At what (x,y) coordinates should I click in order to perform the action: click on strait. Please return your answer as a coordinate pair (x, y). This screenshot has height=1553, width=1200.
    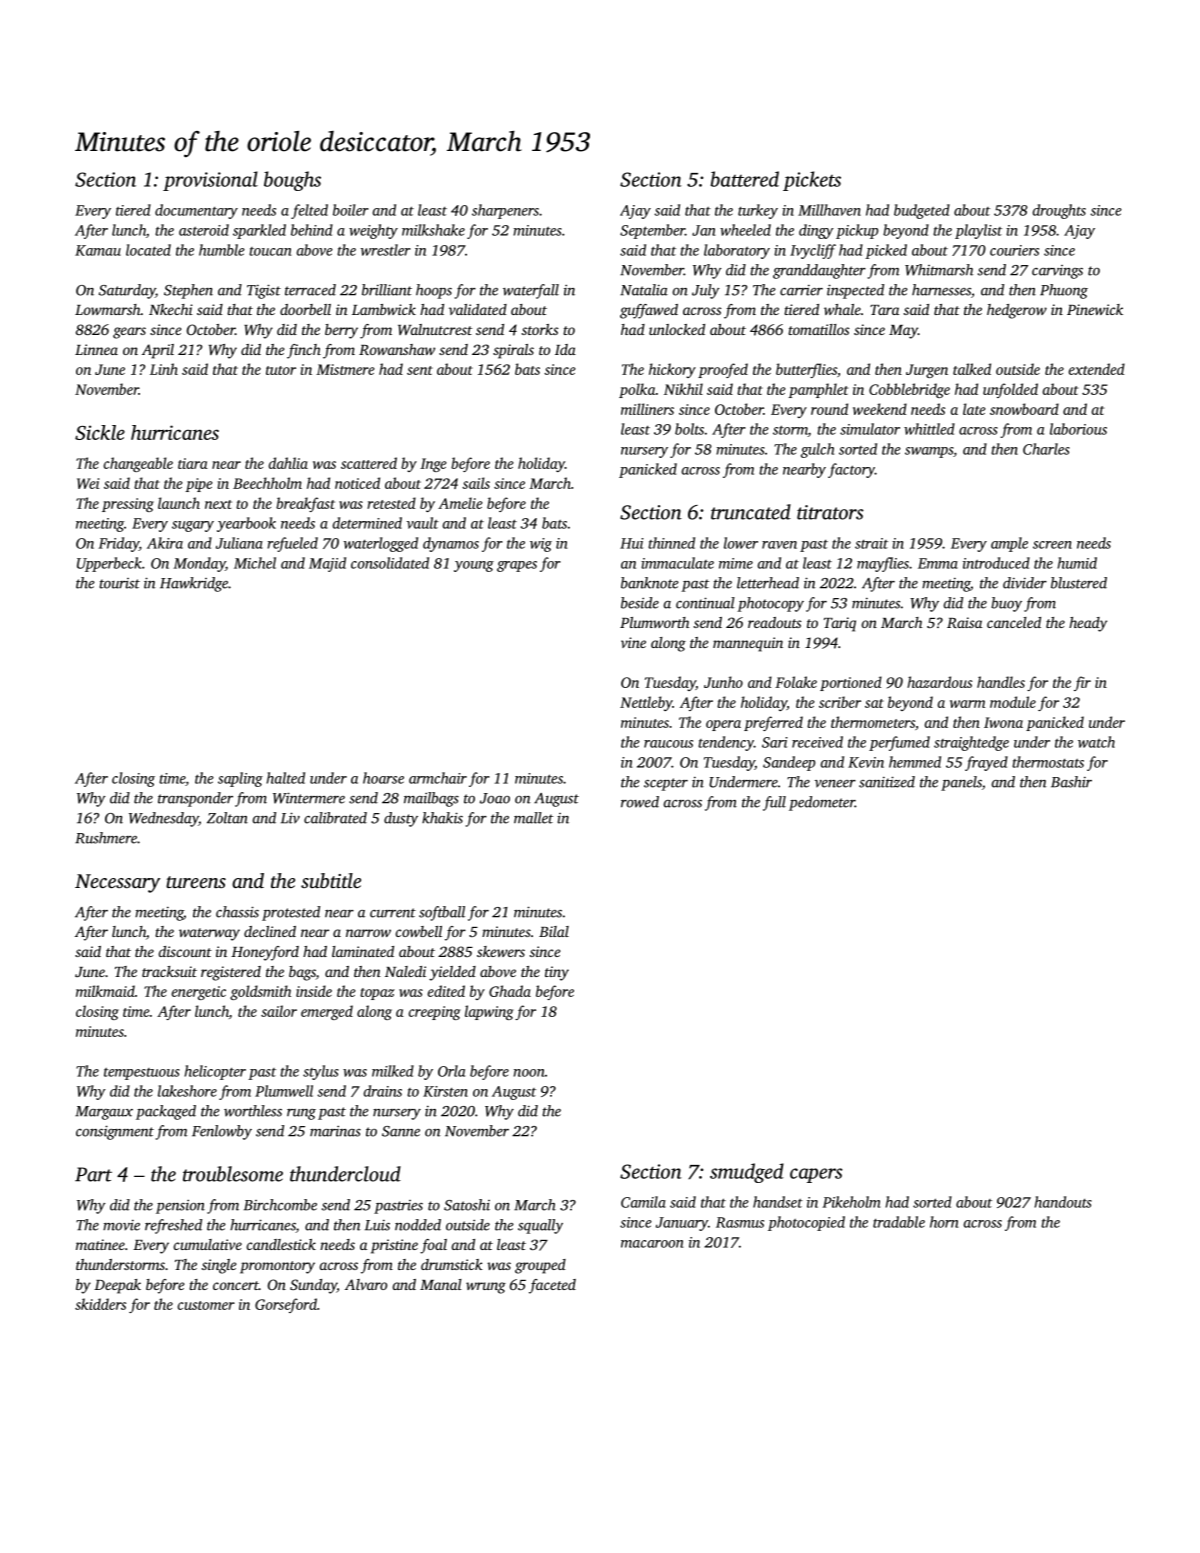
    Looking at the image, I should click on (871, 543).
